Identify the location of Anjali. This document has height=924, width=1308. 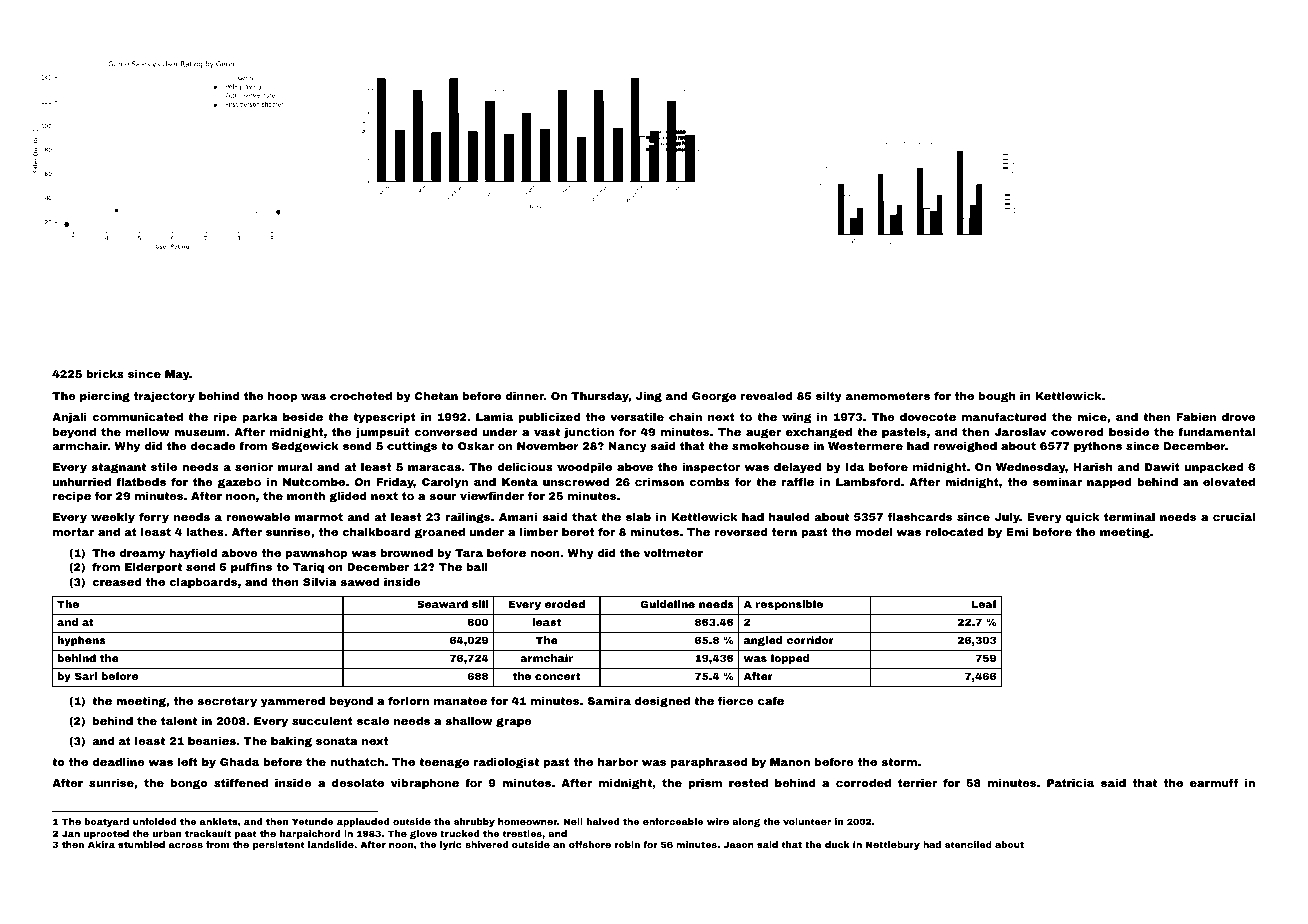
(69, 418).
